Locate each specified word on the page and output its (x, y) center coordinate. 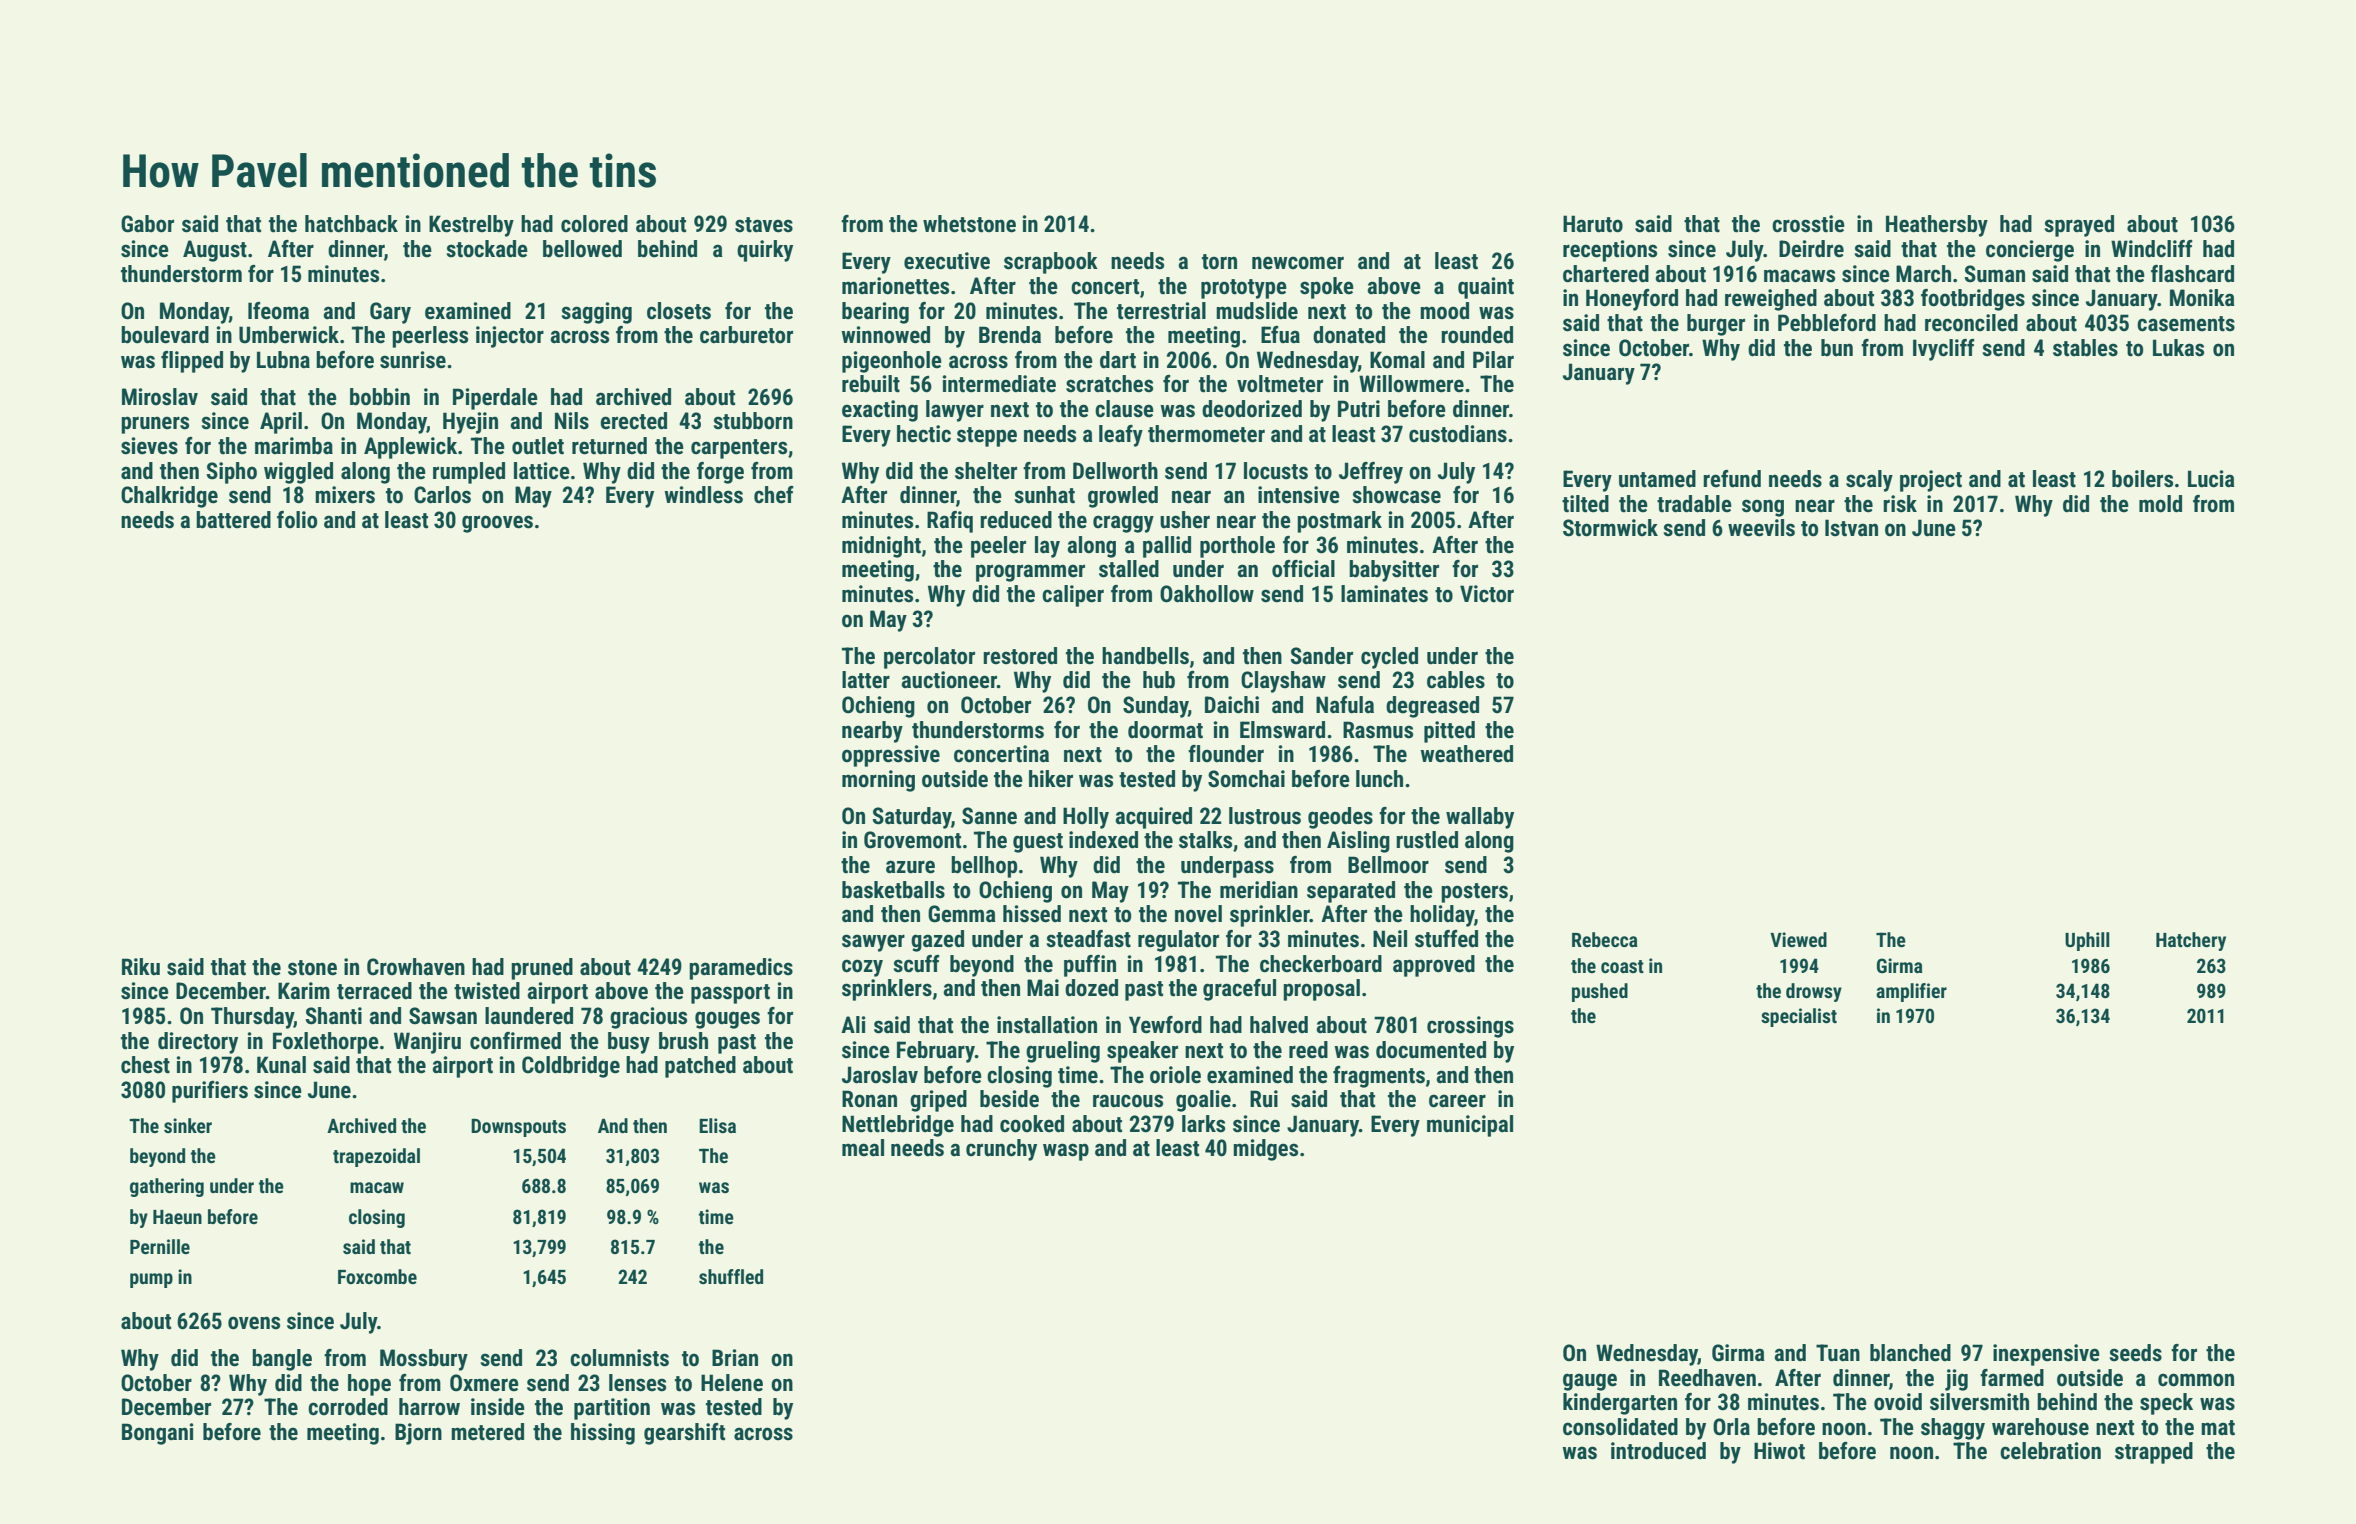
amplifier (1911, 992)
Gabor (147, 224)
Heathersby (1937, 226)
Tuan (1838, 1353)
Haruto (1593, 224)
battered (233, 520)
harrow (429, 1407)
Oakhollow (1207, 594)
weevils (1761, 528)
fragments (1379, 1077)
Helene (732, 1383)
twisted (487, 991)
